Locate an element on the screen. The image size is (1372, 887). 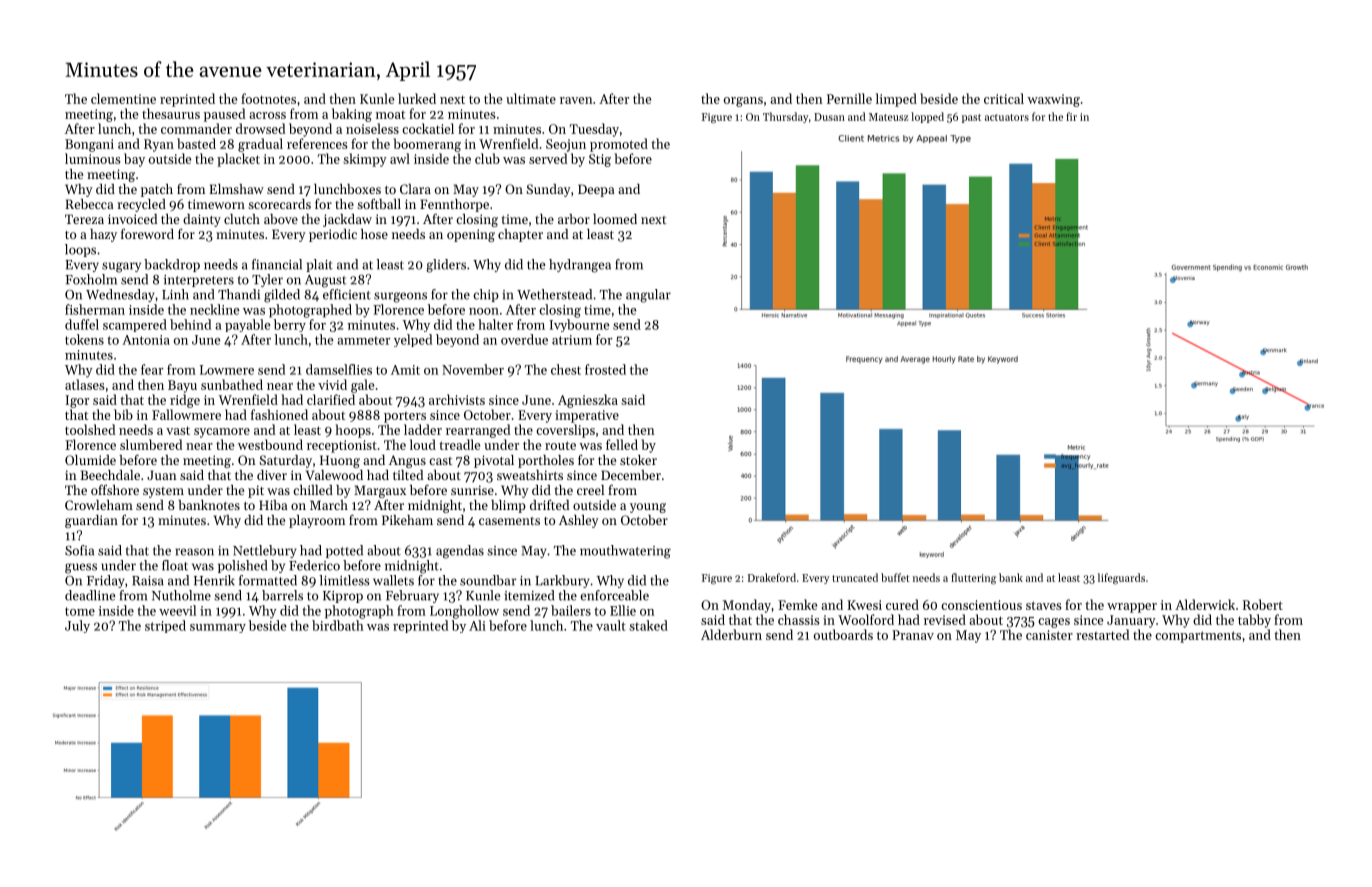
footnotes is located at coordinates (268, 98).
